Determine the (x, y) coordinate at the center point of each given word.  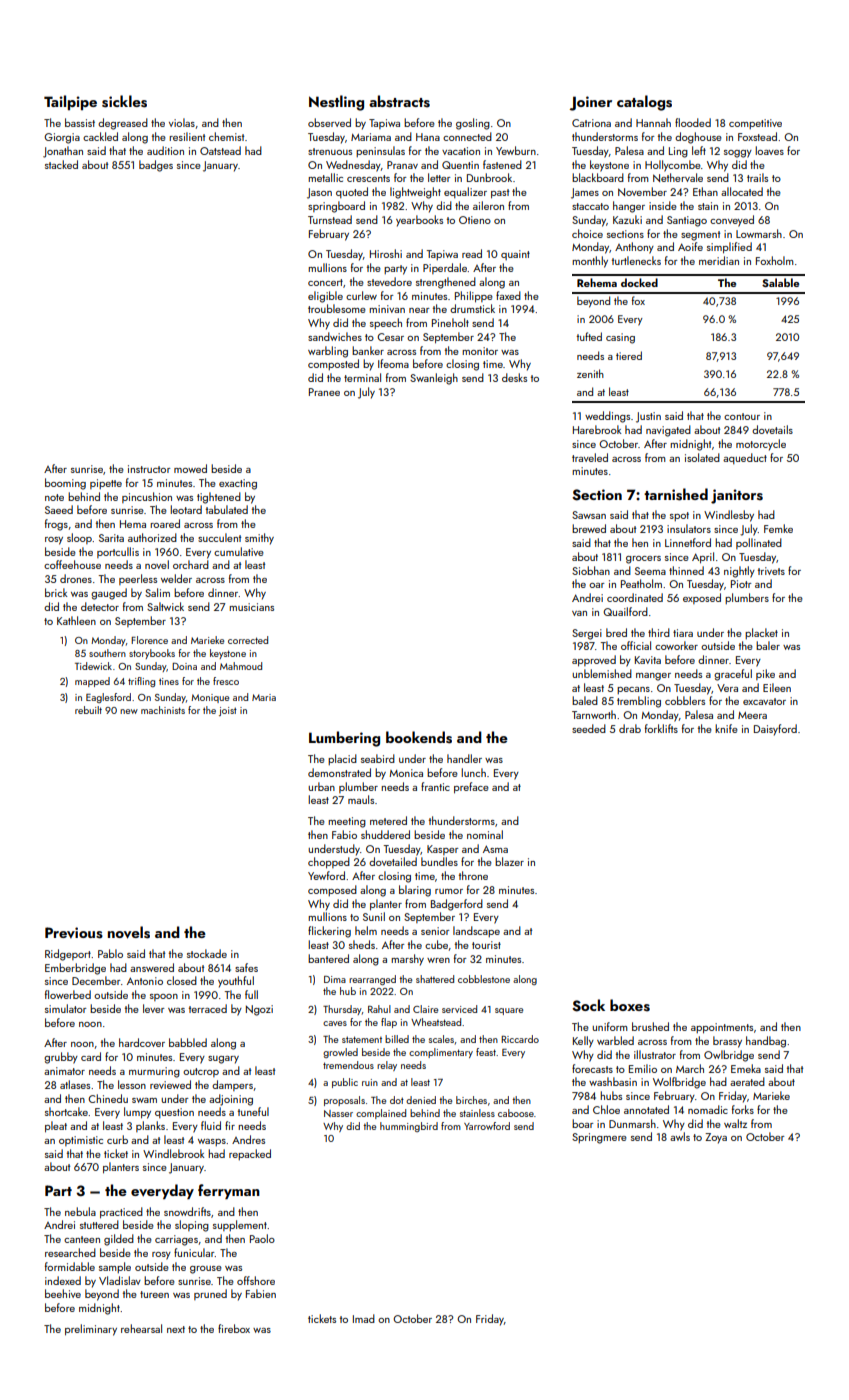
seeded (589, 728)
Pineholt (450, 322)
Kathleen (76, 620)
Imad (364, 1318)
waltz (735, 1123)
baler (768, 645)
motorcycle (761, 445)
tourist (486, 945)
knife (726, 728)
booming (65, 484)
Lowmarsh (759, 233)
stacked (61, 164)
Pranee (324, 392)
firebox (234, 1328)
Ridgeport (68, 955)
